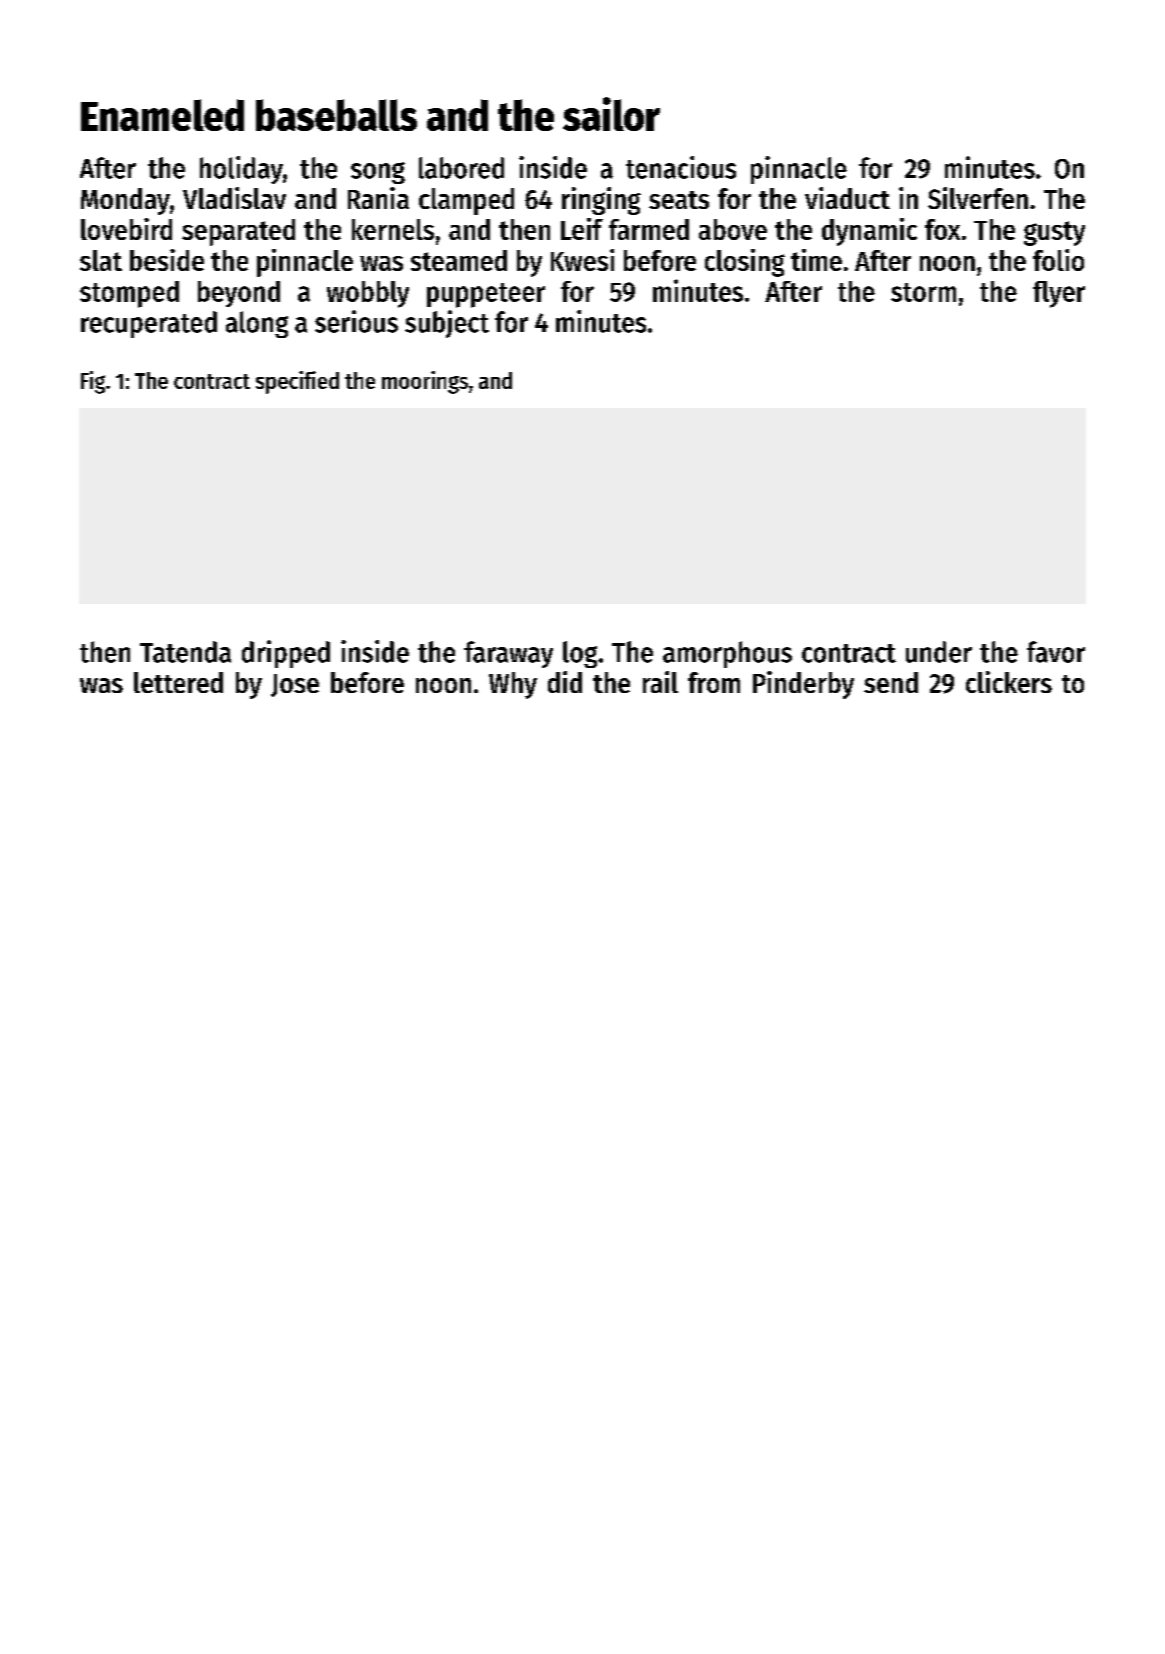 Image resolution: width=1165 pixels, height=1654 pixels. I want to click on flyer, so click(1059, 294).
